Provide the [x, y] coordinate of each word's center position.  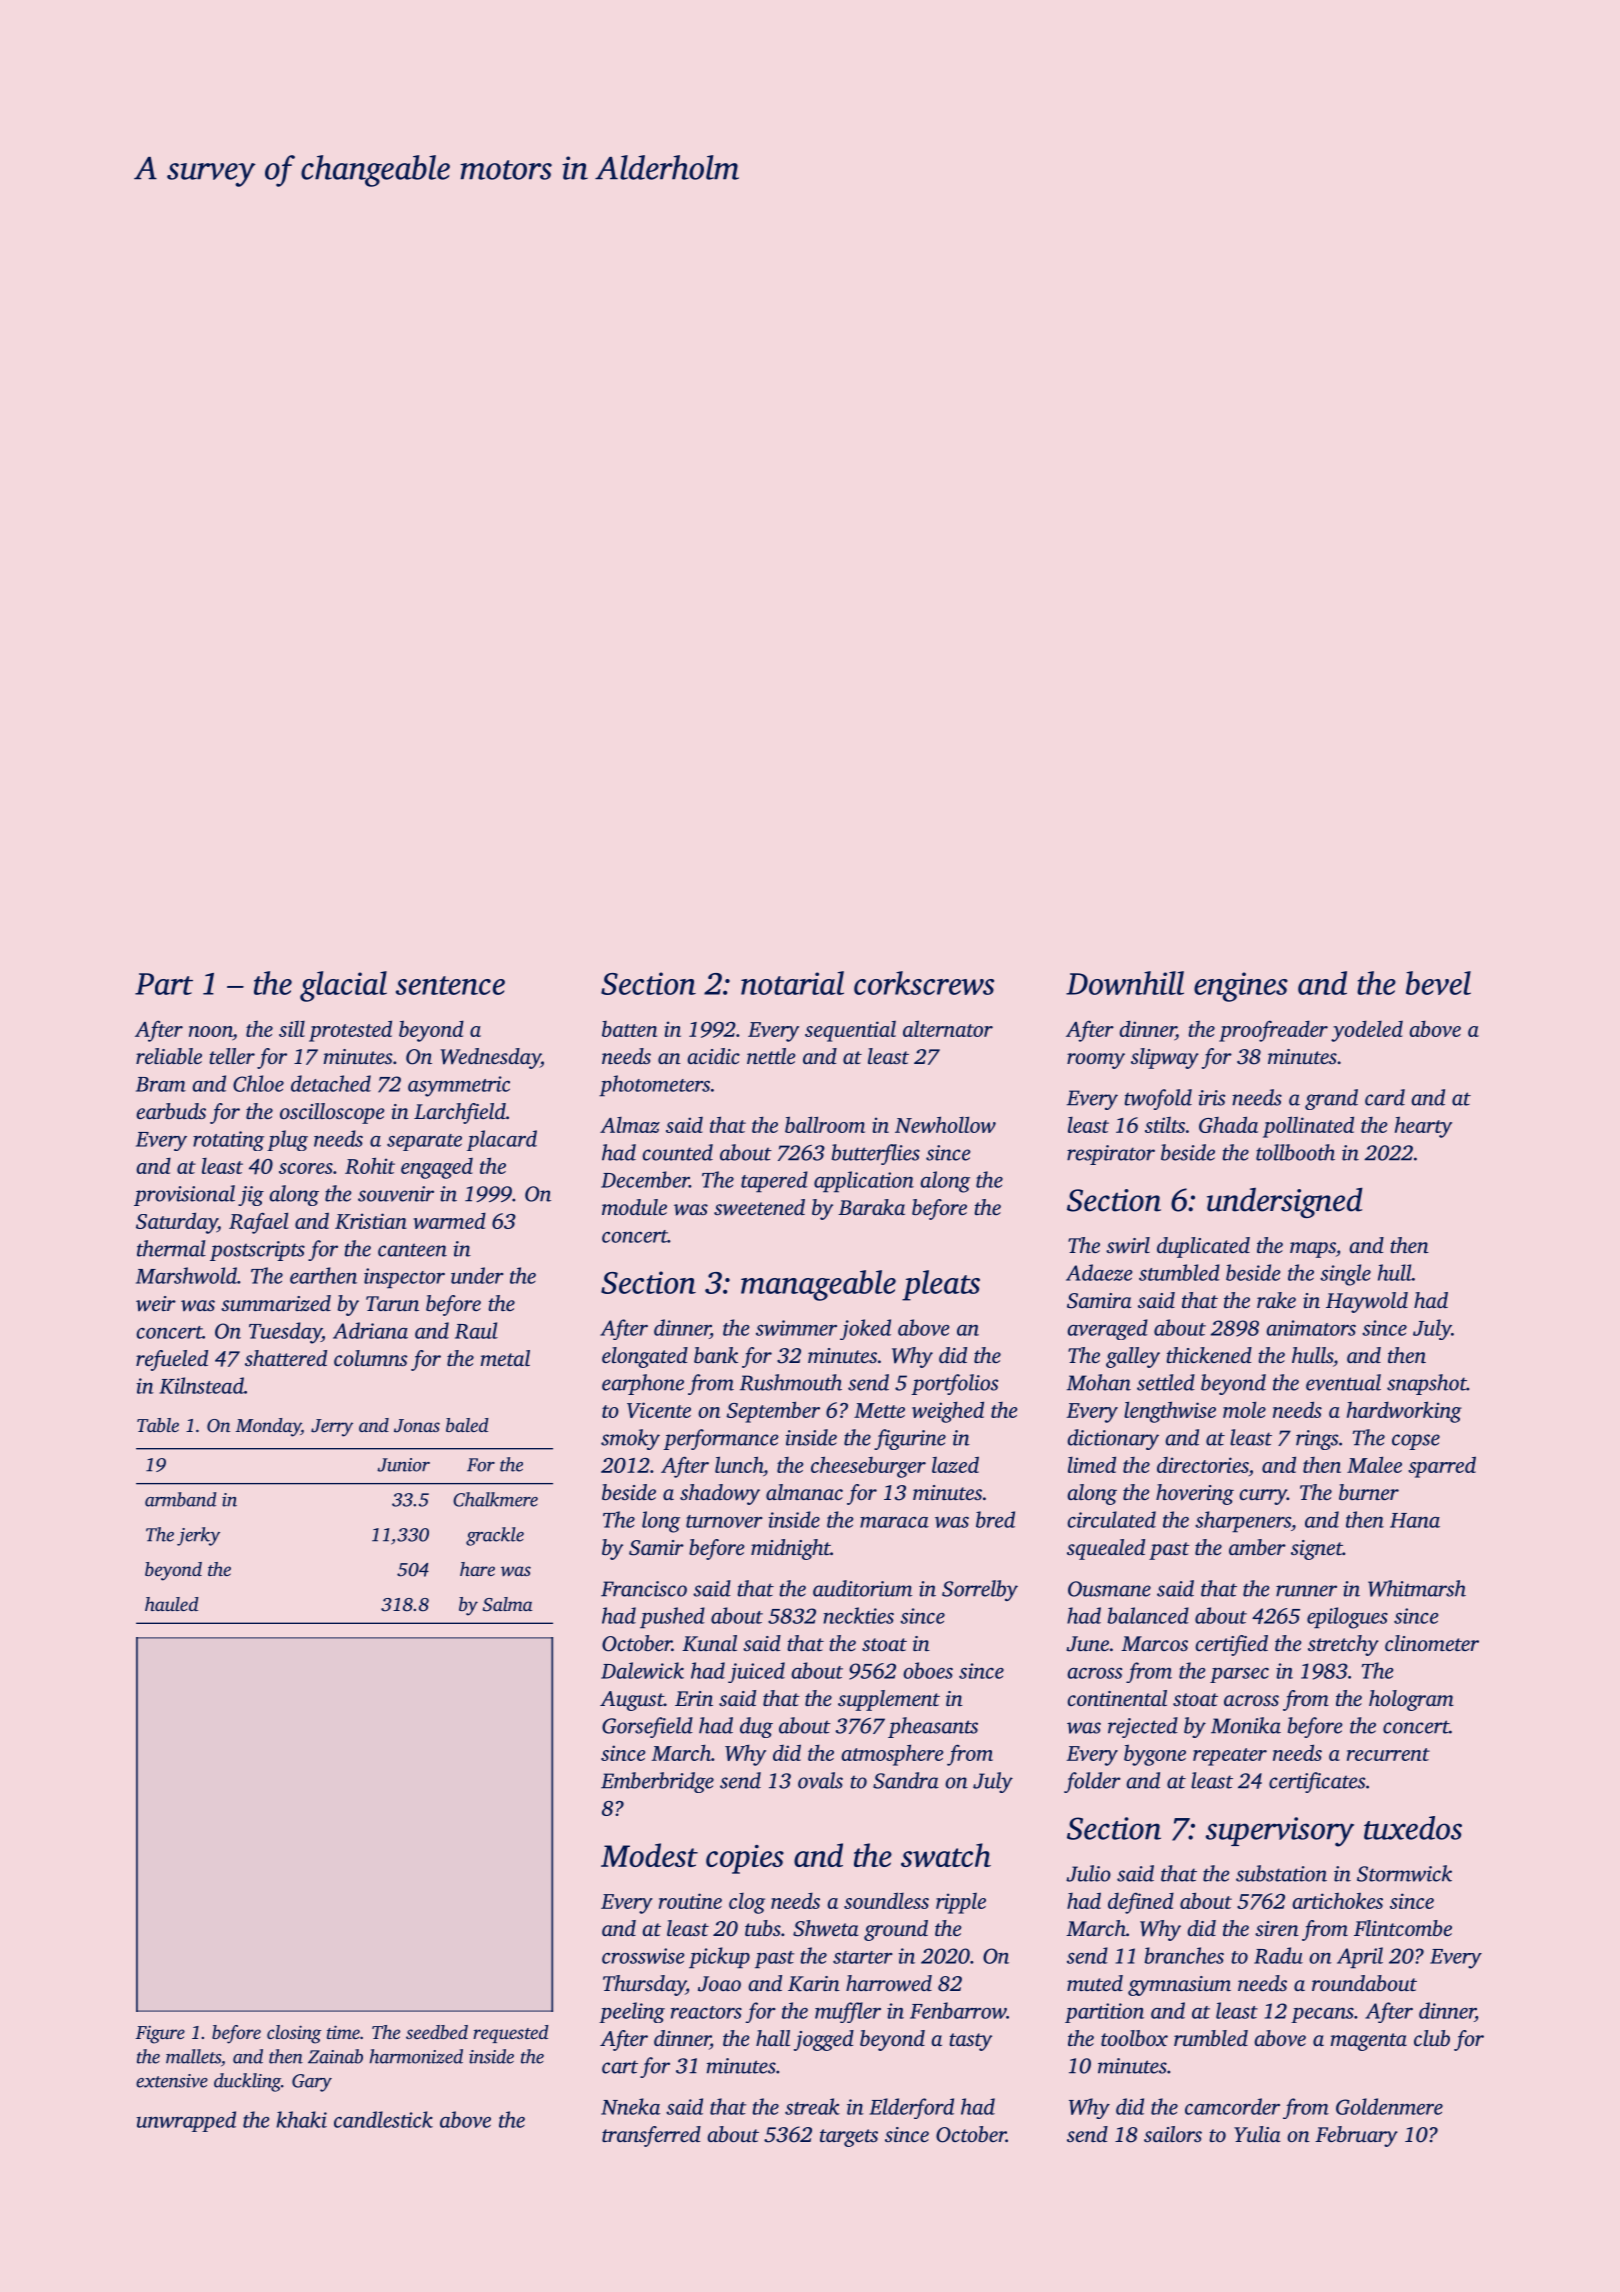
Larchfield [460, 1113]
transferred [651, 2136]
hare [477, 1569]
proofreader [1273, 1031]
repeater [1230, 1757]
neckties [858, 1615]
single [1345, 1275]
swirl [1128, 1245]
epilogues [1347, 1618]
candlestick [383, 2119]
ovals [820, 1780]
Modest [649, 1855]
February [1356, 2136]
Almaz [630, 1125]
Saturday [176, 1223]
